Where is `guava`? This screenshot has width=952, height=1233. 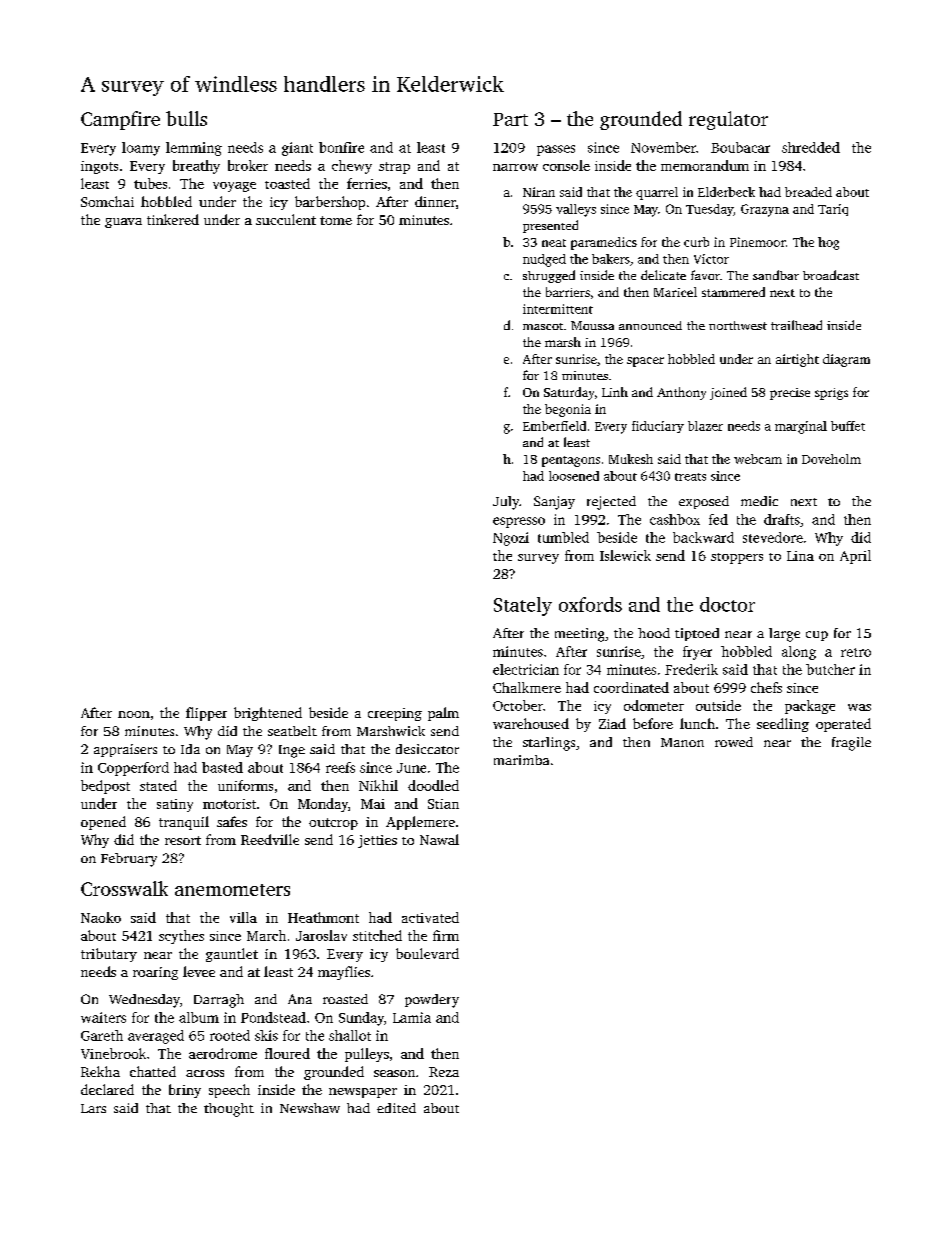 guava is located at coordinates (123, 223).
